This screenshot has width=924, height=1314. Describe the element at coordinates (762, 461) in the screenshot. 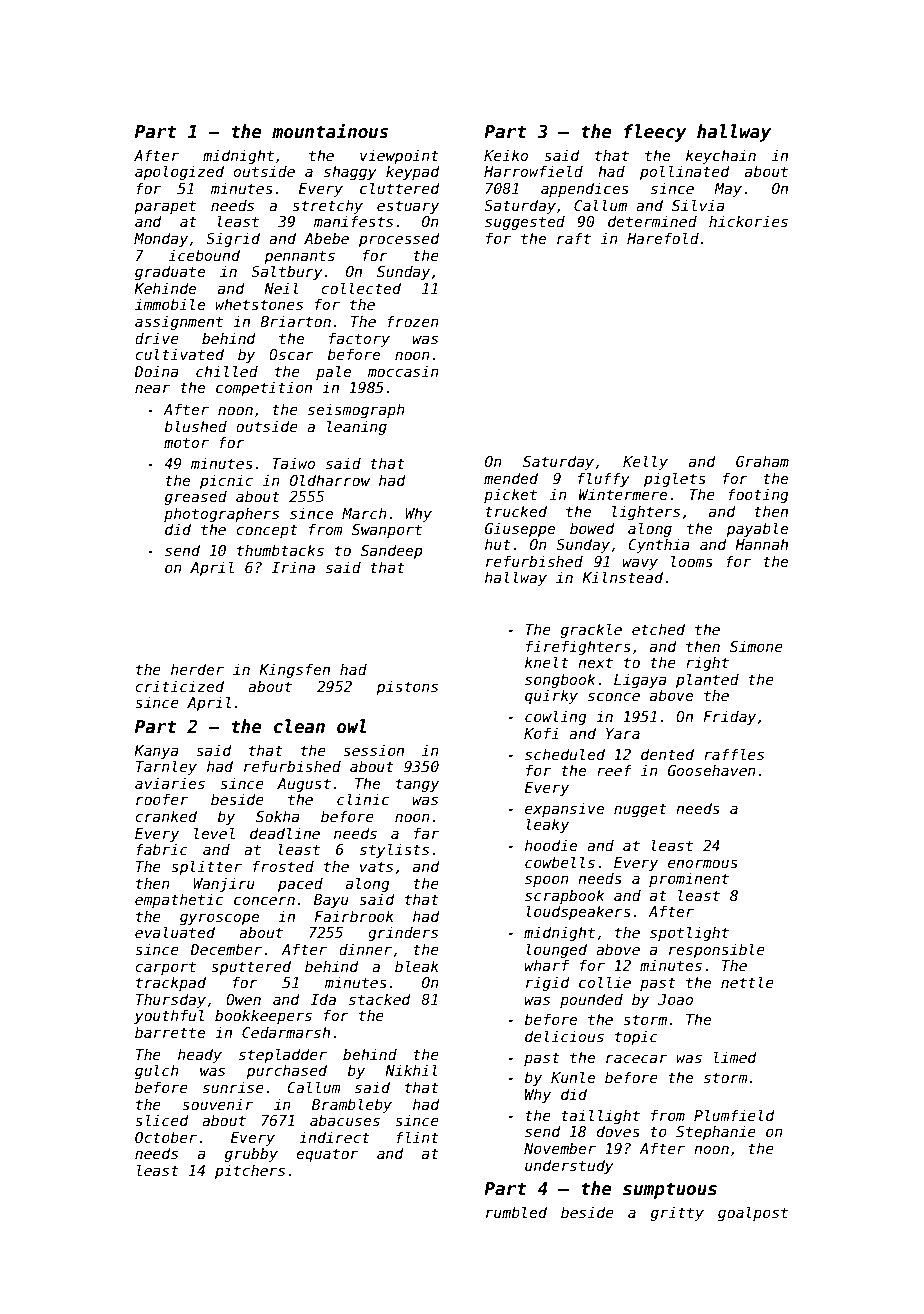

I see `Graham` at that location.
